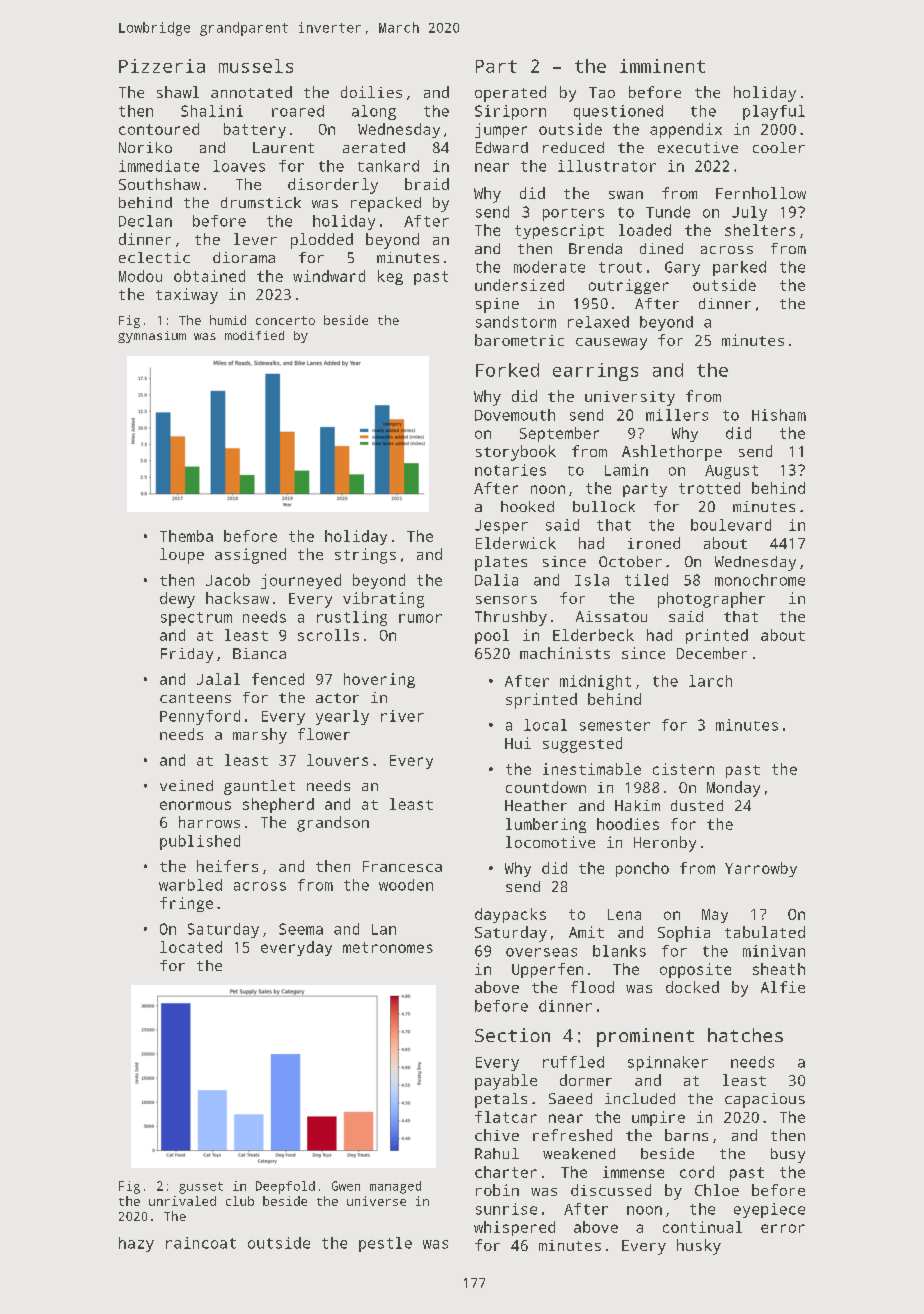  Describe the element at coordinates (654, 543) in the page. I see `ironed` at that location.
